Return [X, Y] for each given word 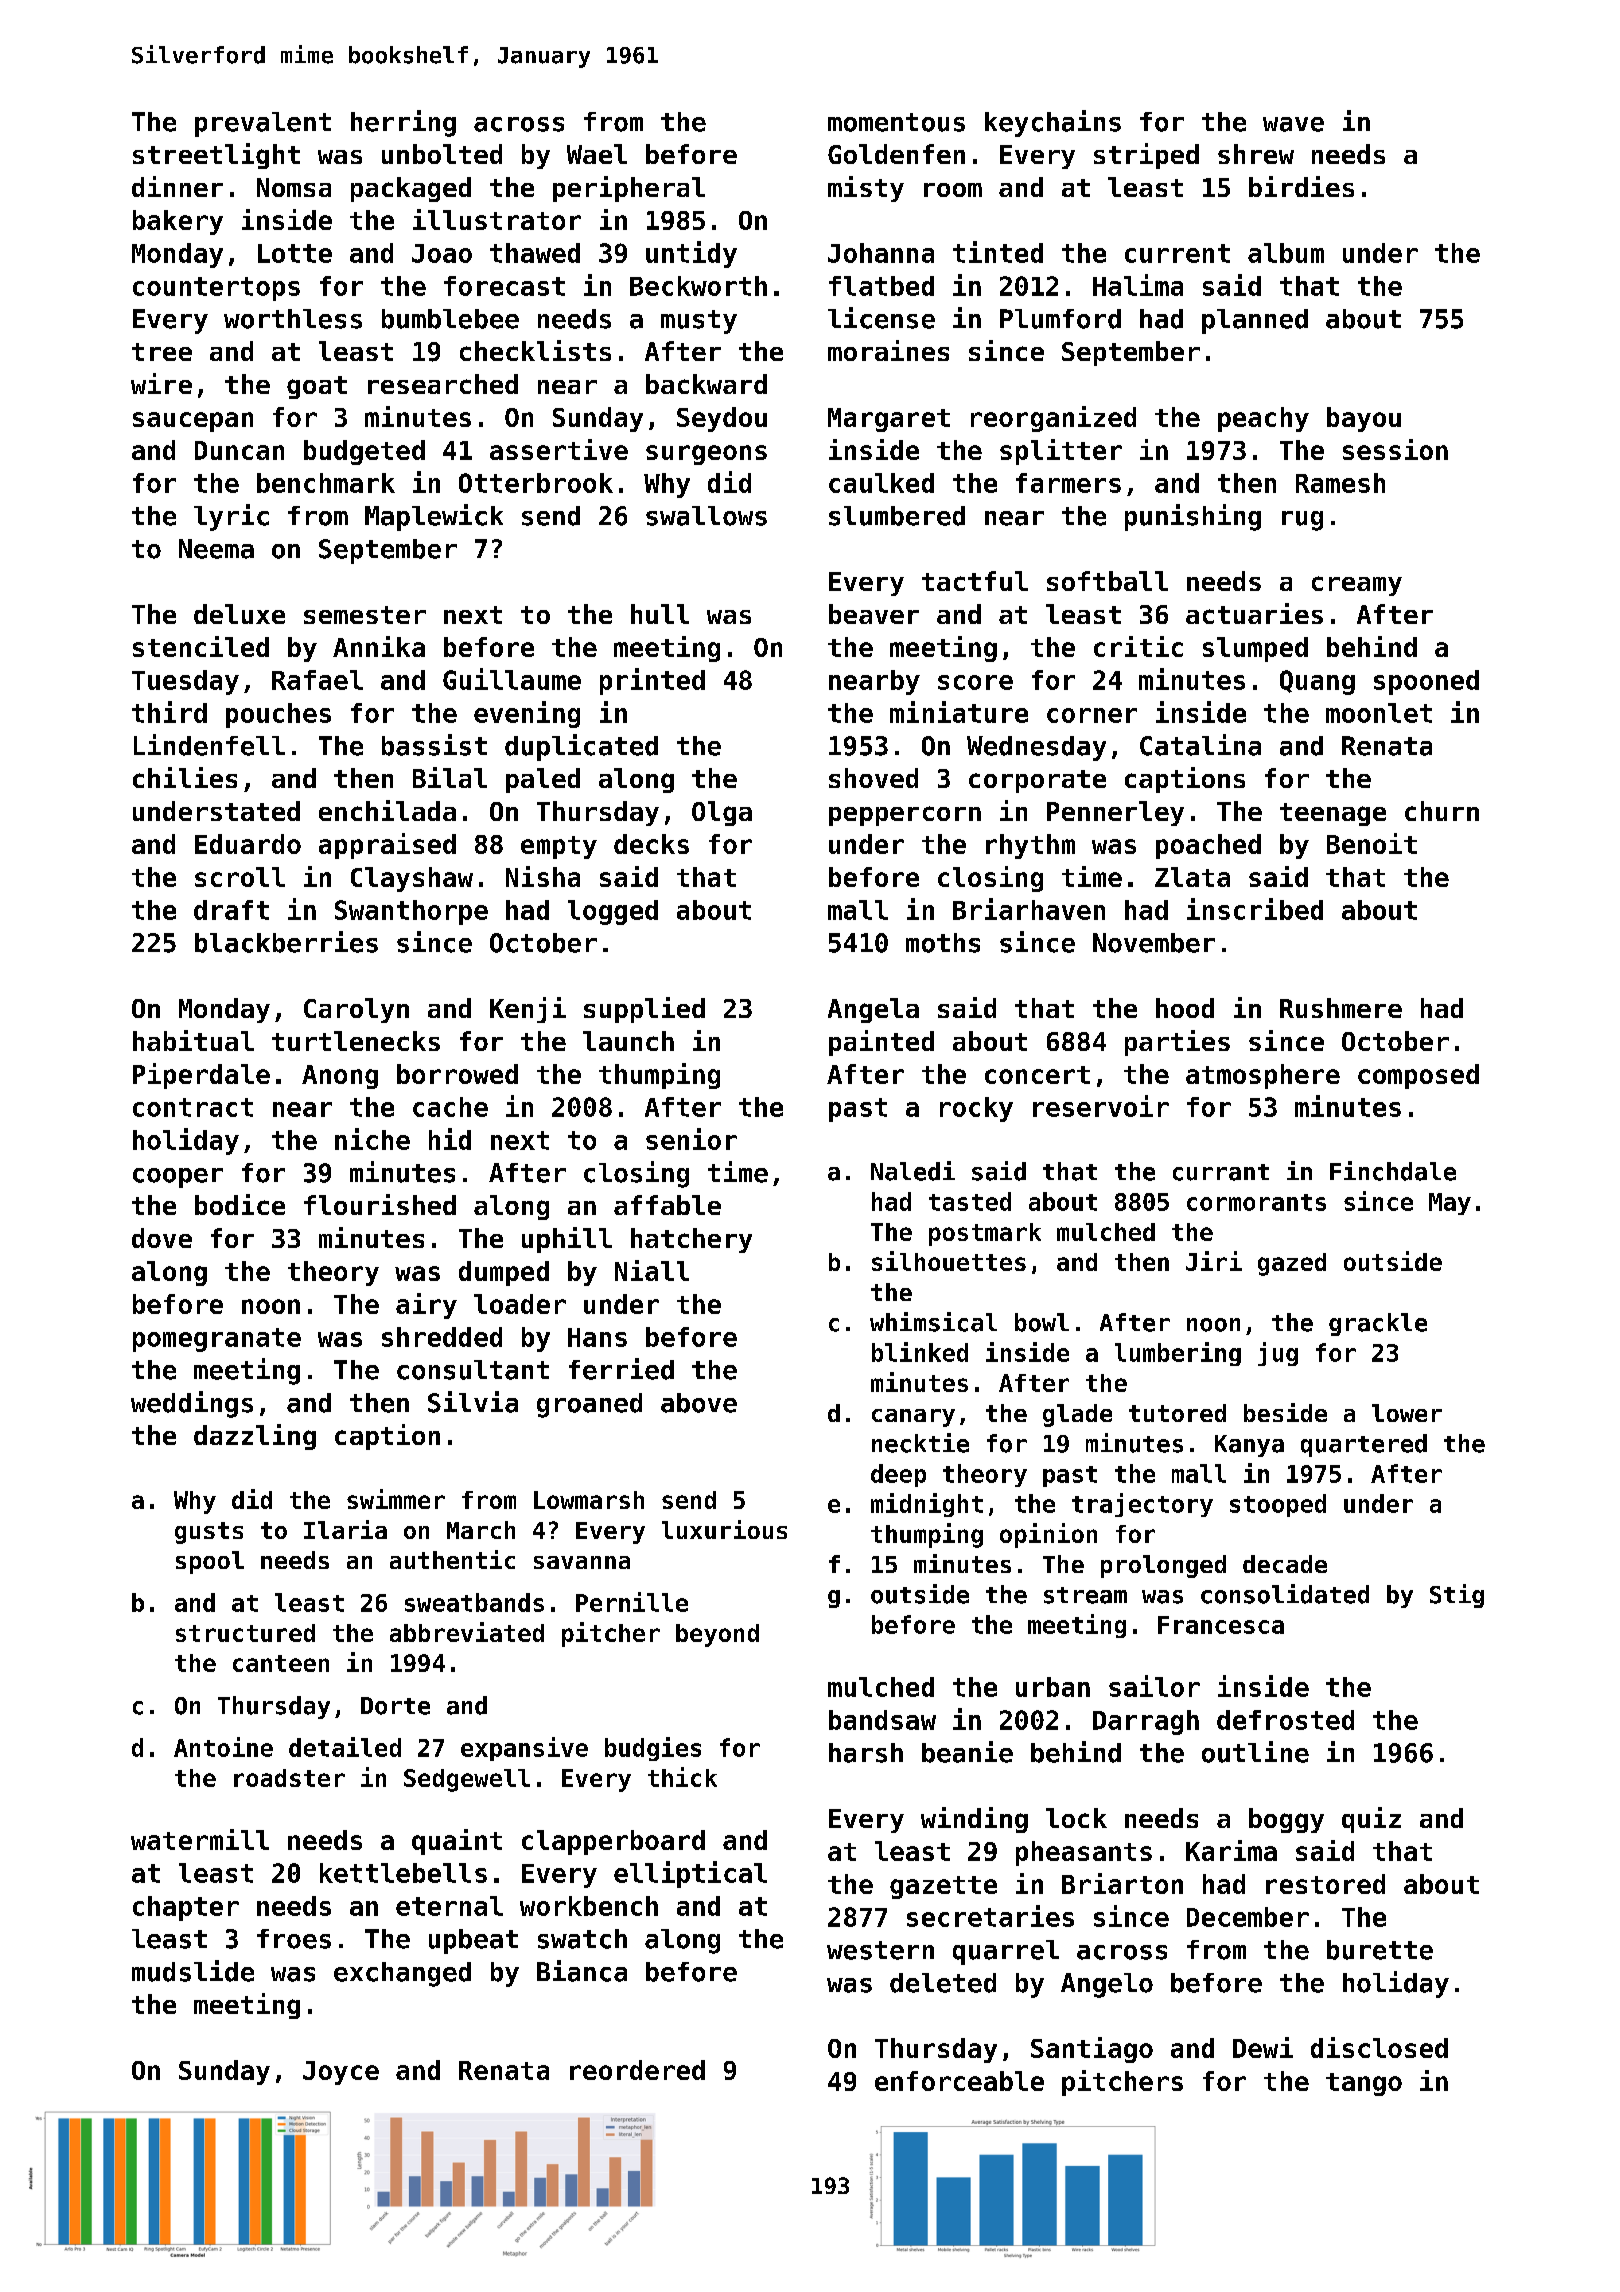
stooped [1278, 1505]
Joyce [341, 2073]
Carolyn [356, 1010]
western [880, 1950]
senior [691, 1139]
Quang [1317, 682]
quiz [1371, 1820]
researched [443, 384]
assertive [559, 449]
